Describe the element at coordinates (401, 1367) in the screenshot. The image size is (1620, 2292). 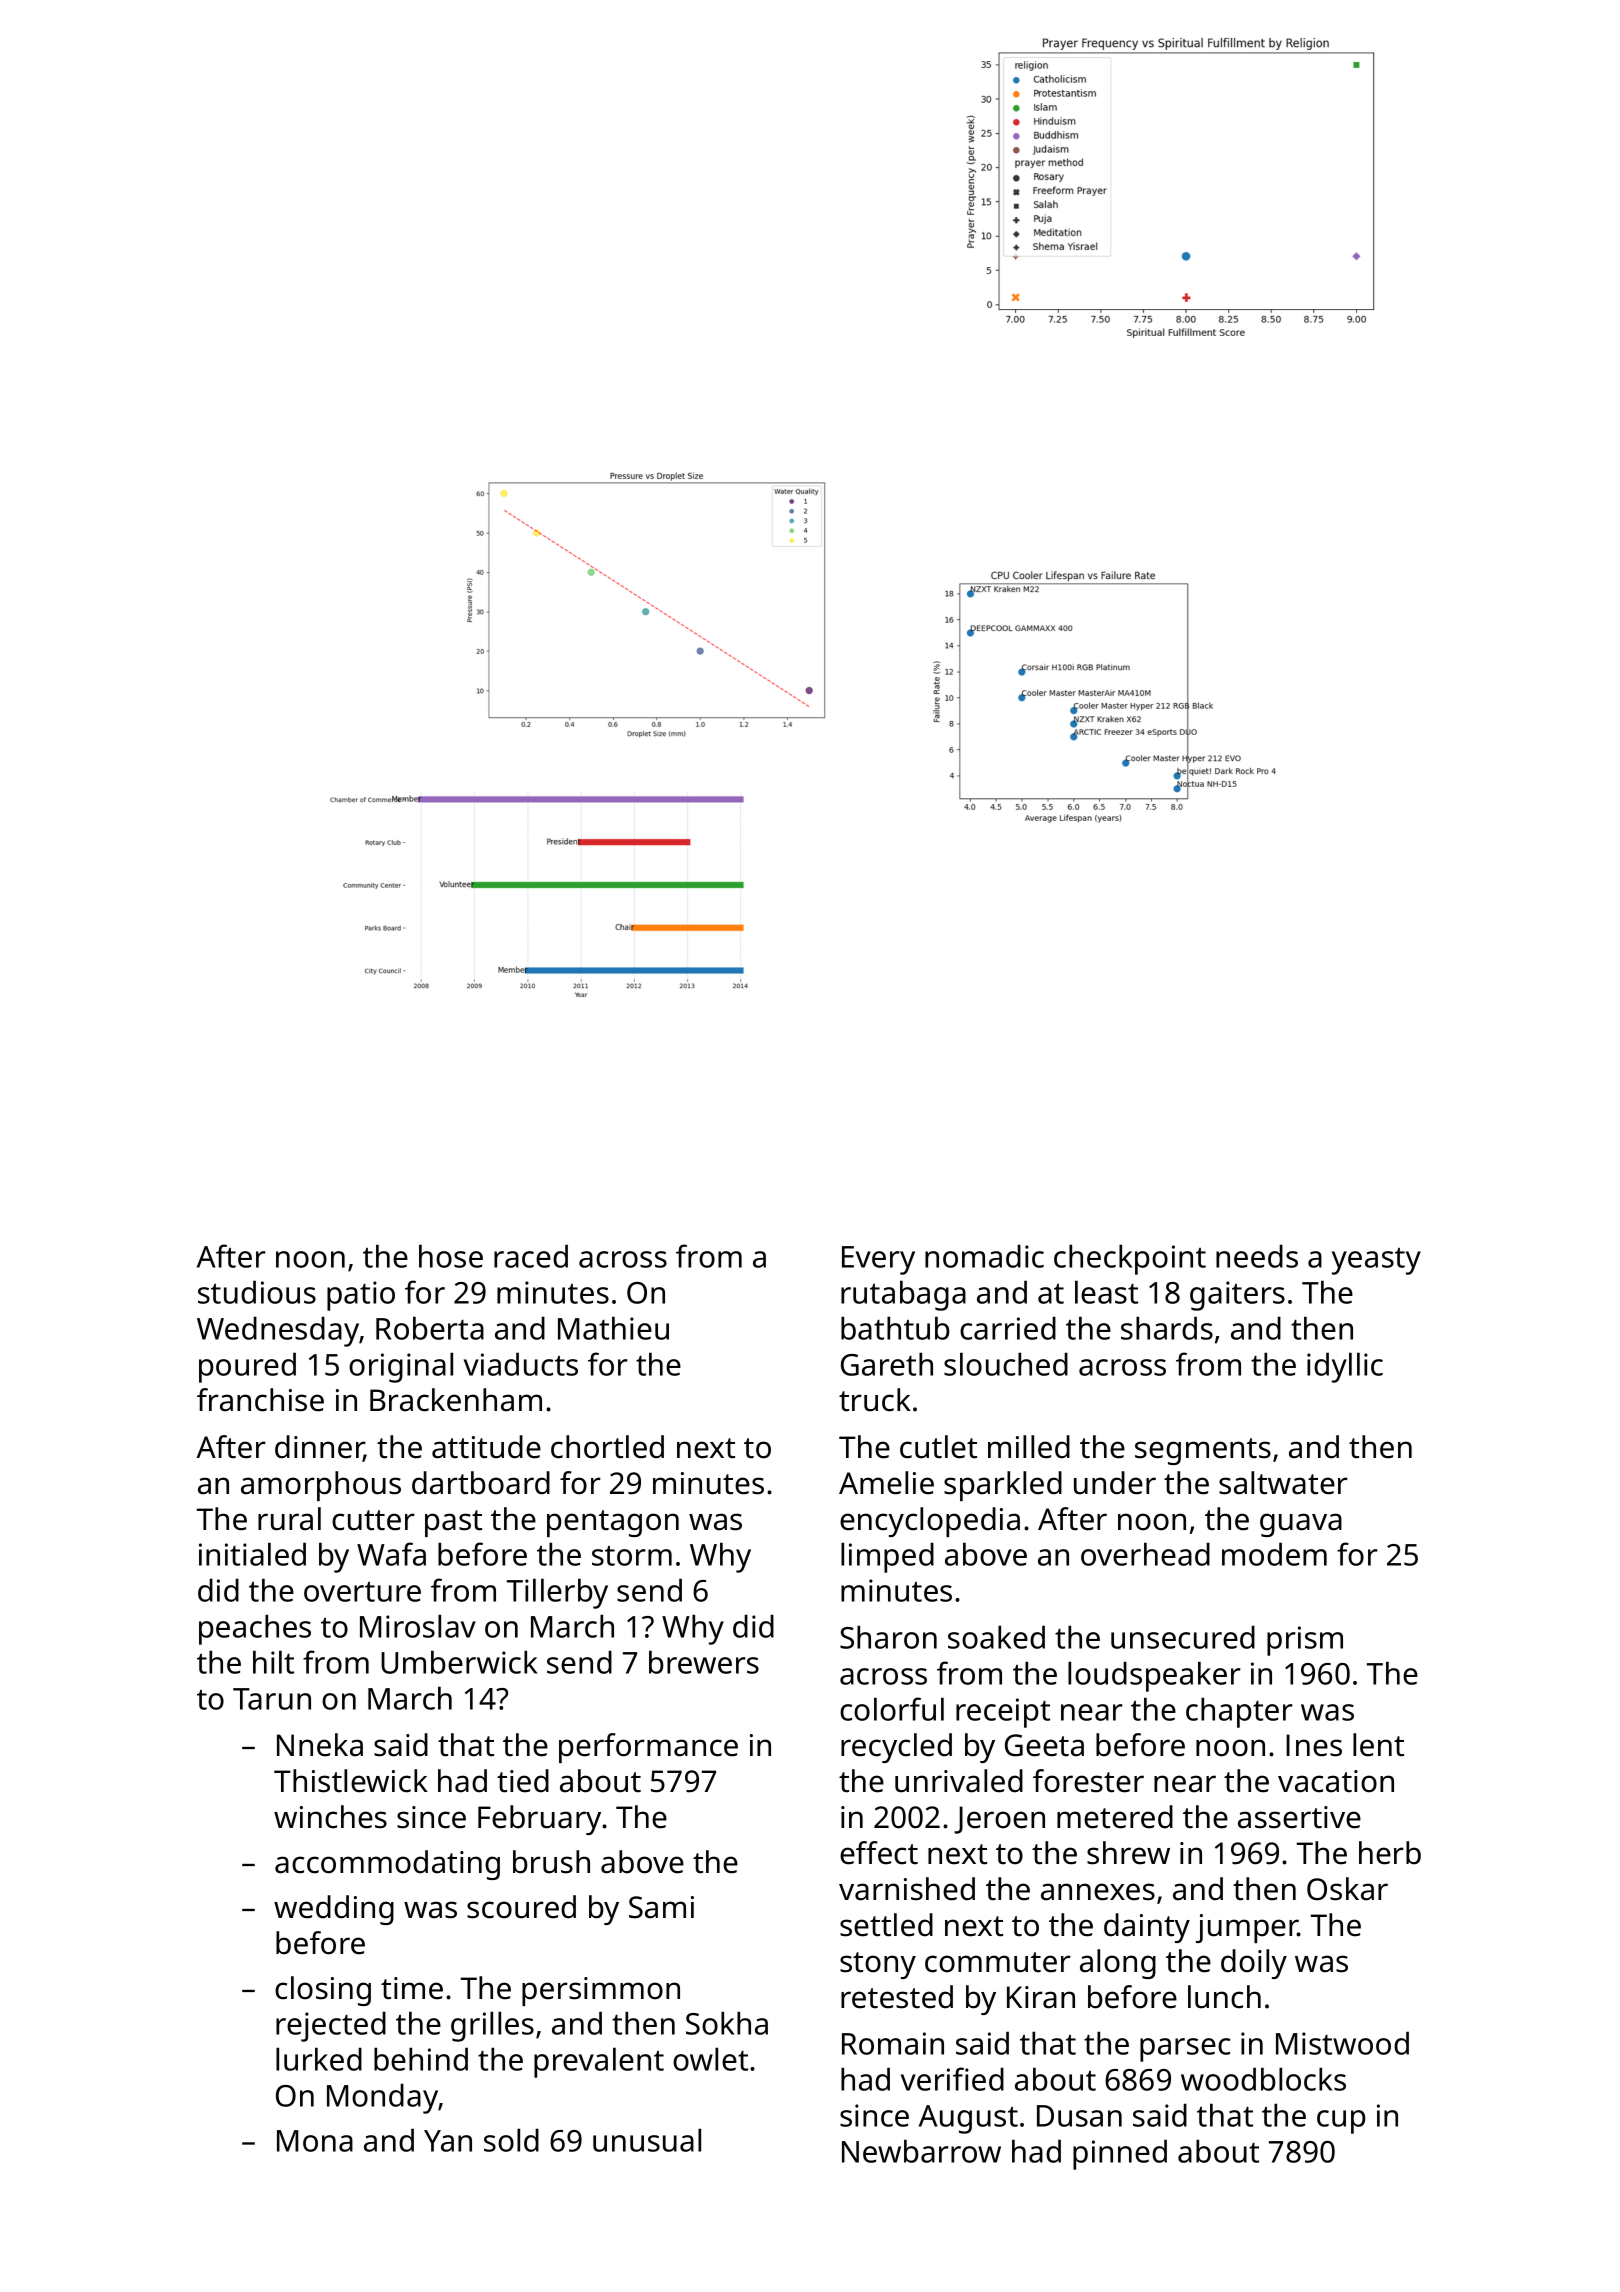
I see `original` at that location.
